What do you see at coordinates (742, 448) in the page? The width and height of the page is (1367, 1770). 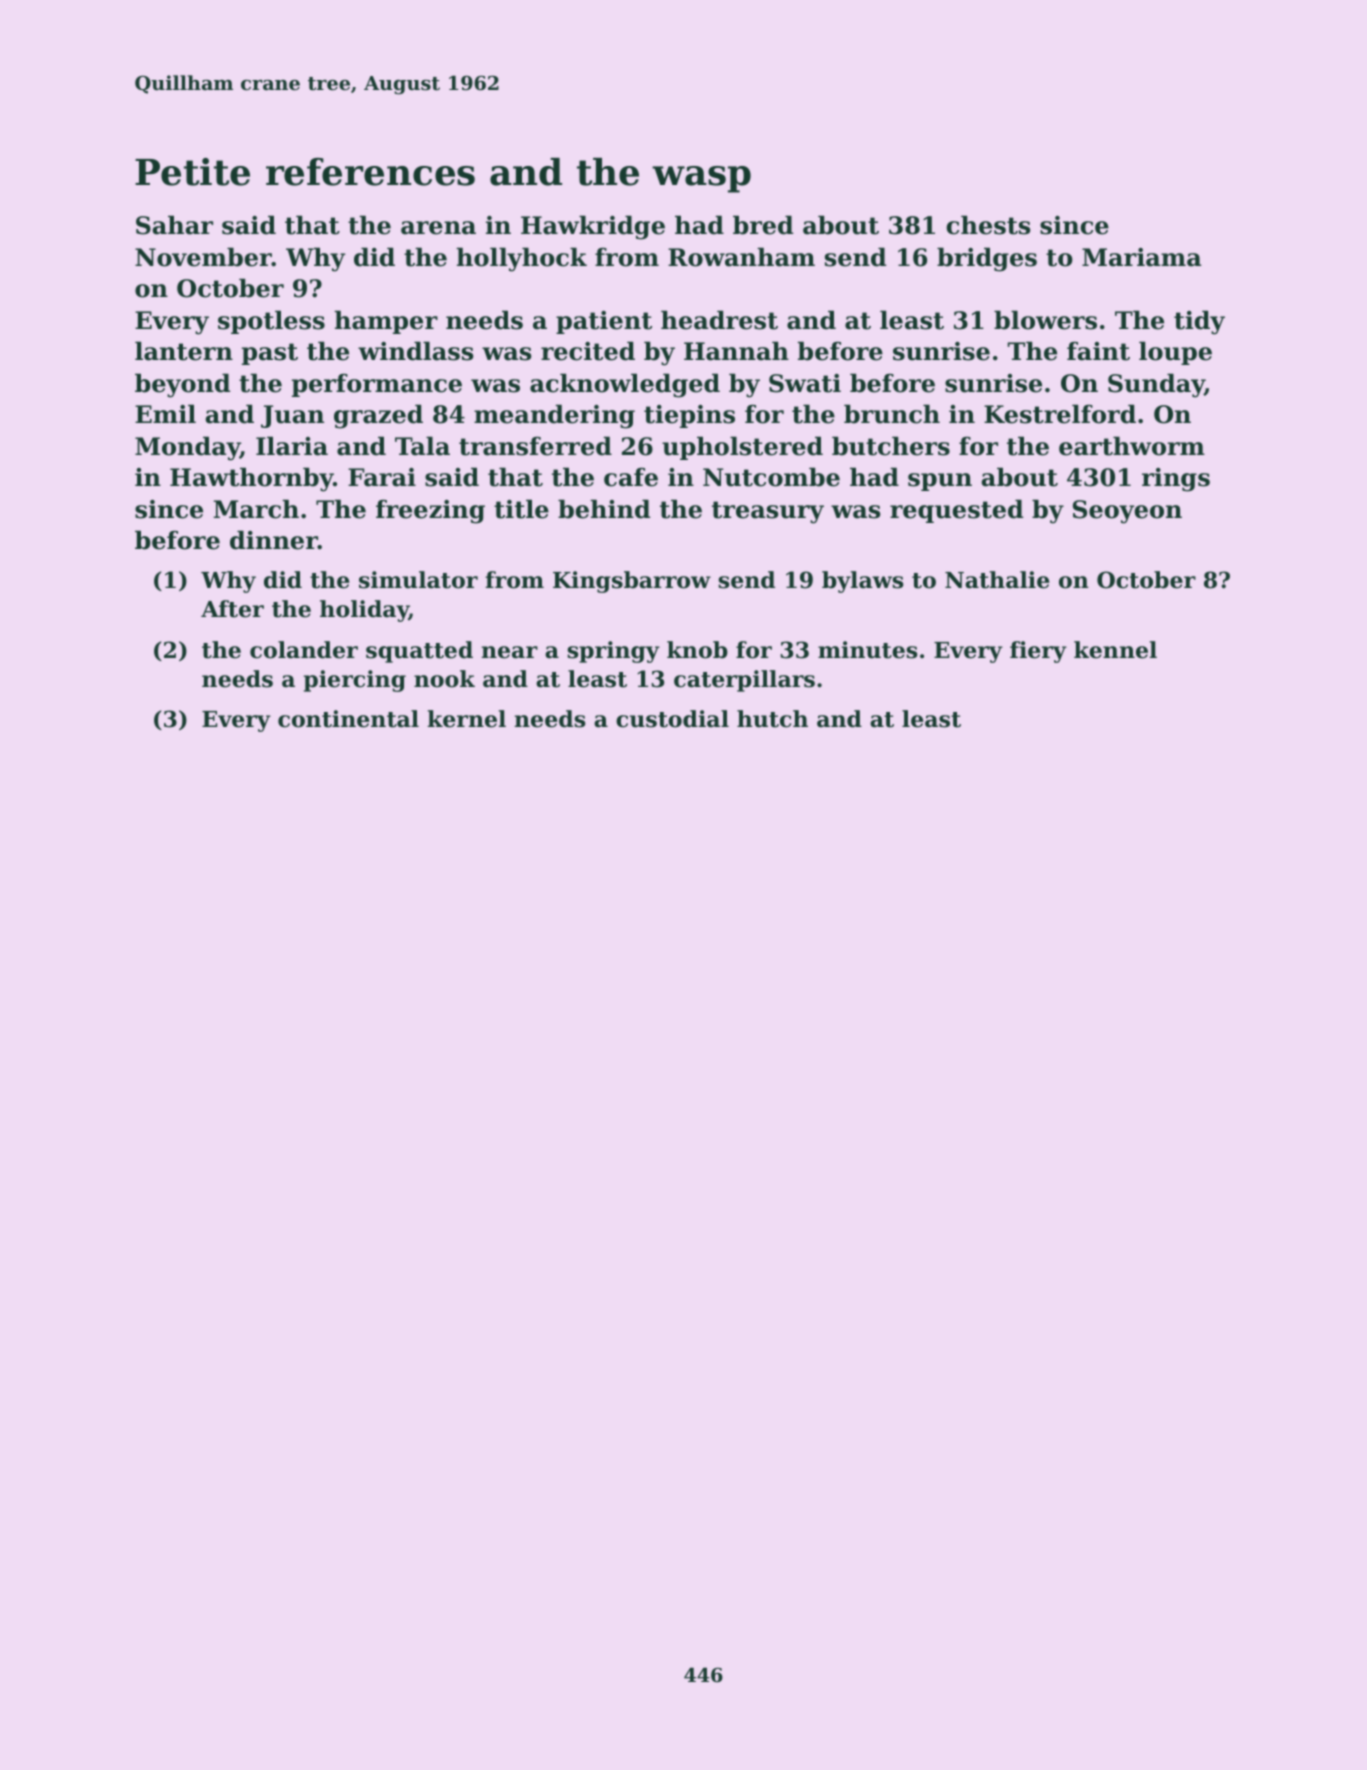 I see `upholstered` at bounding box center [742, 448].
